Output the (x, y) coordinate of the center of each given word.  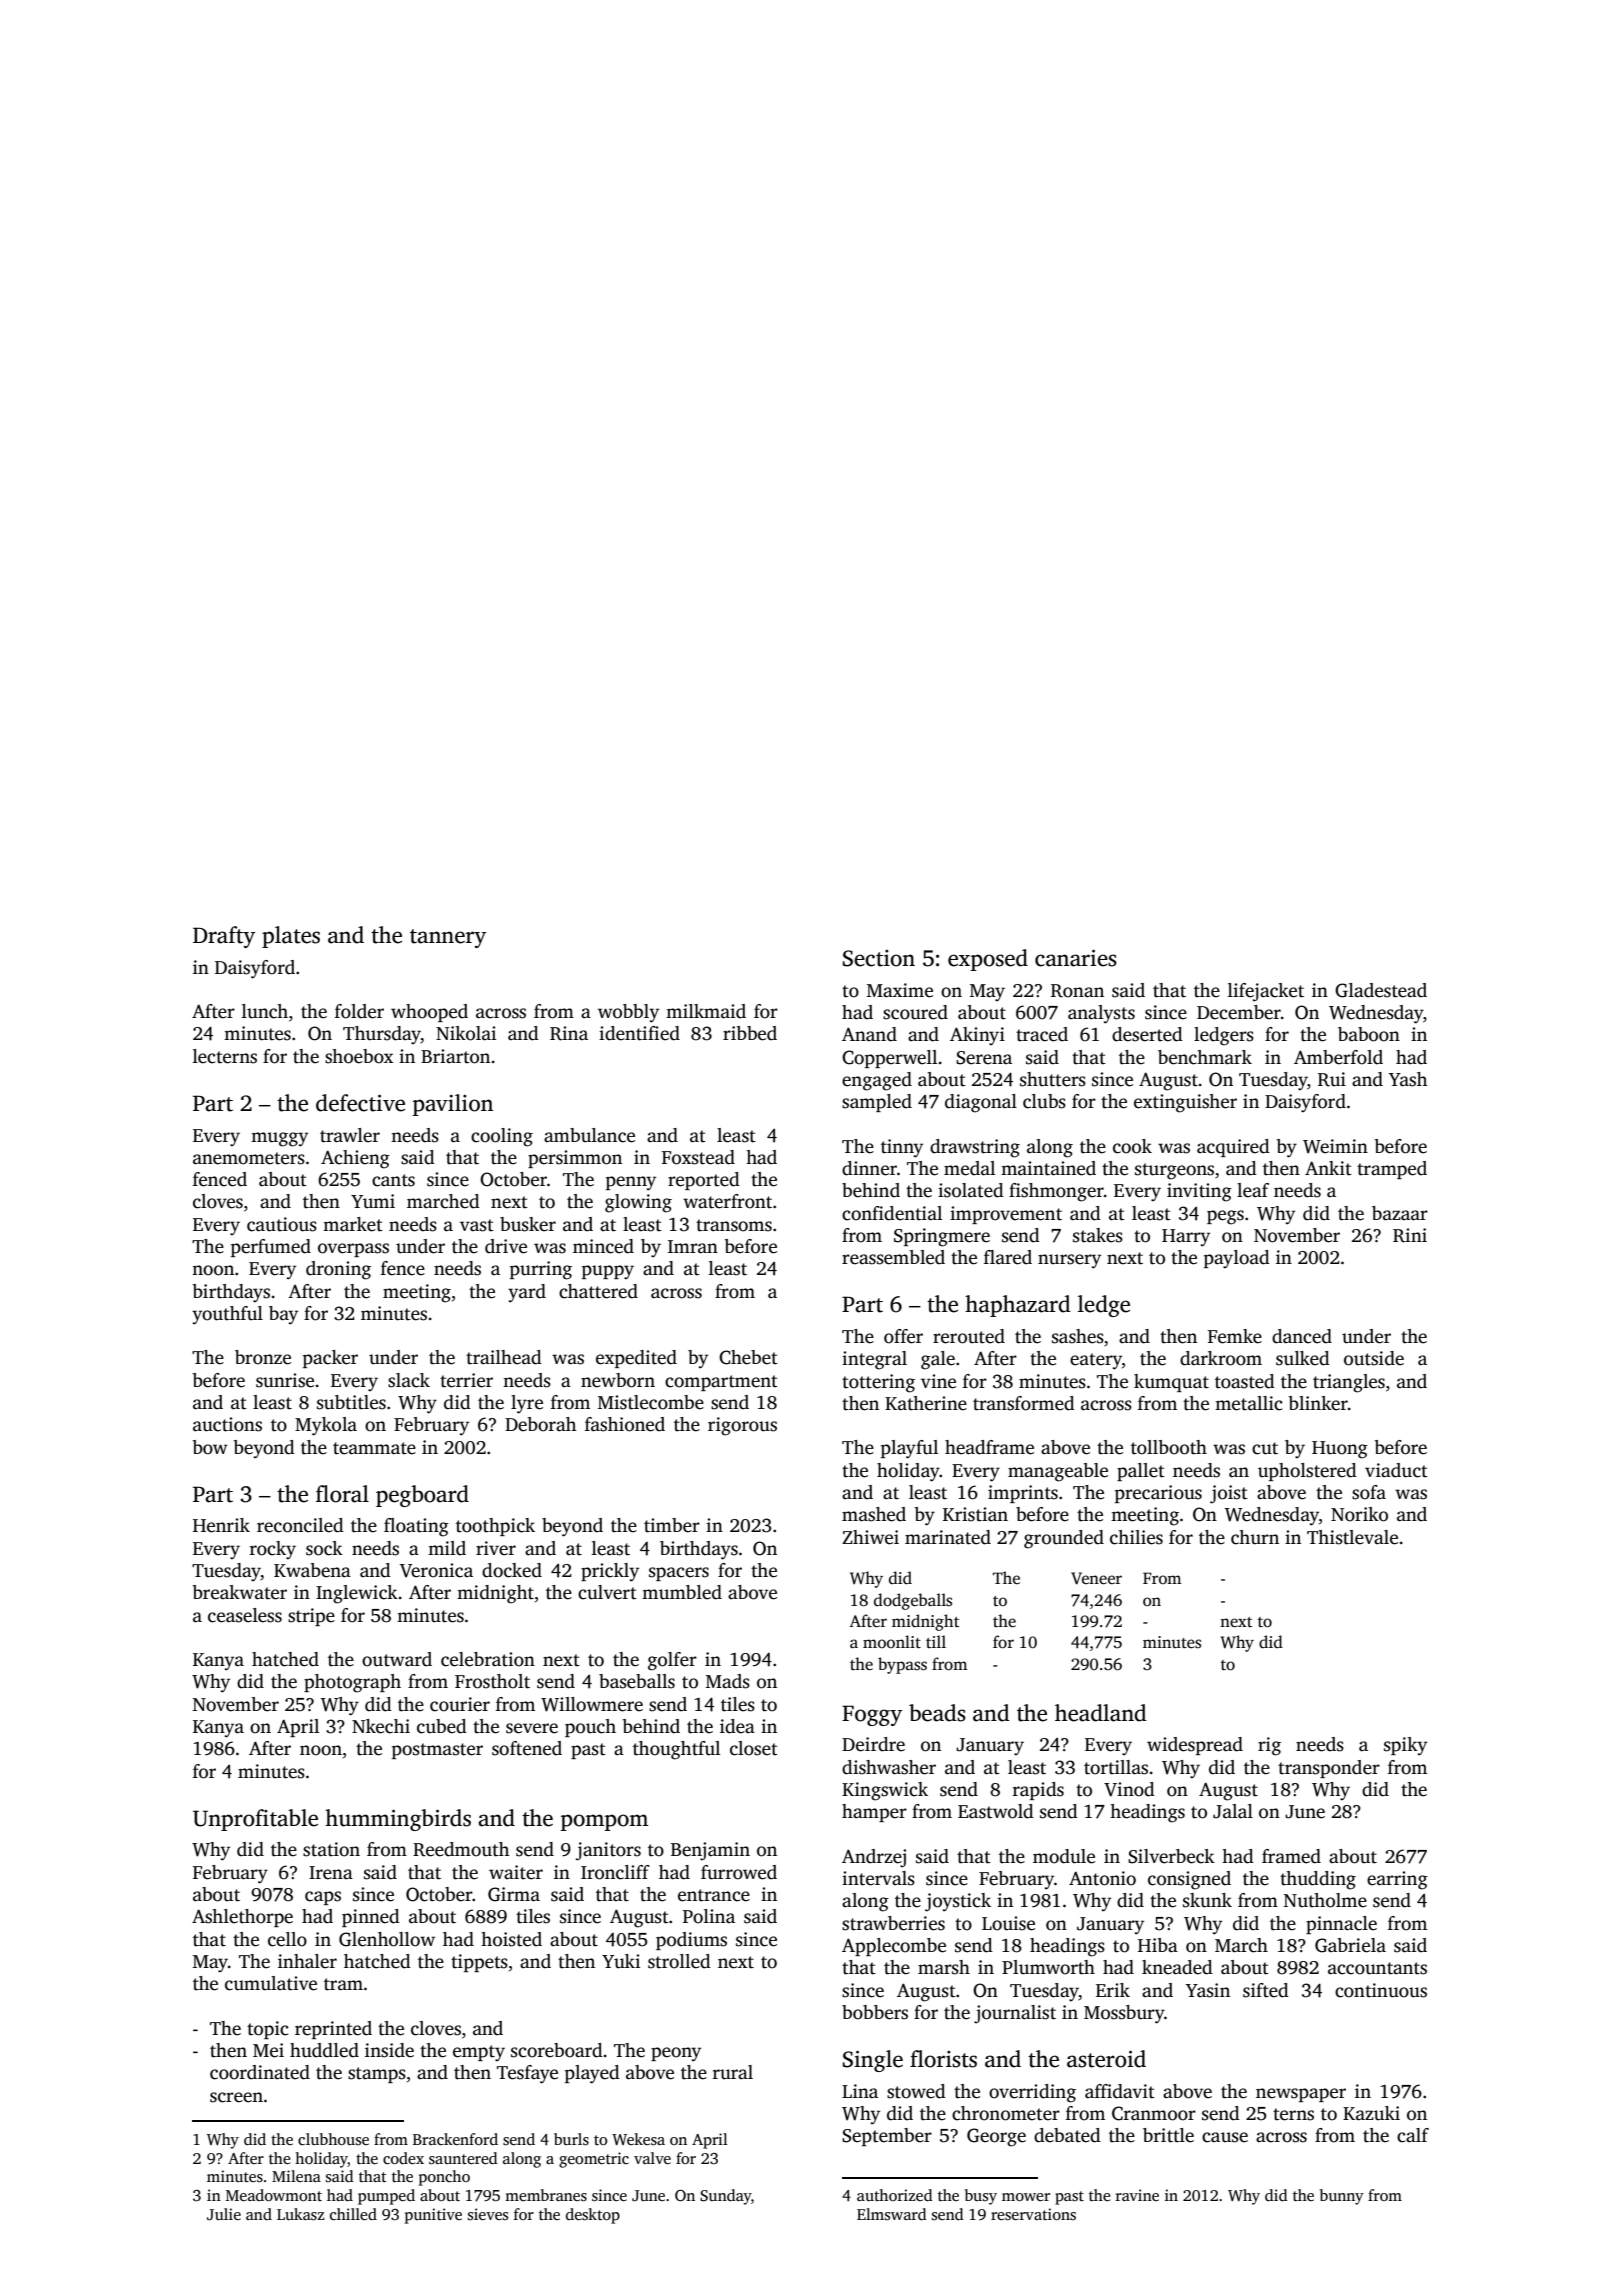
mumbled (682, 1592)
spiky (1405, 1746)
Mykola (326, 1426)
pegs (1225, 1217)
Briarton (455, 1056)
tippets (479, 1963)
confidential (892, 1213)
